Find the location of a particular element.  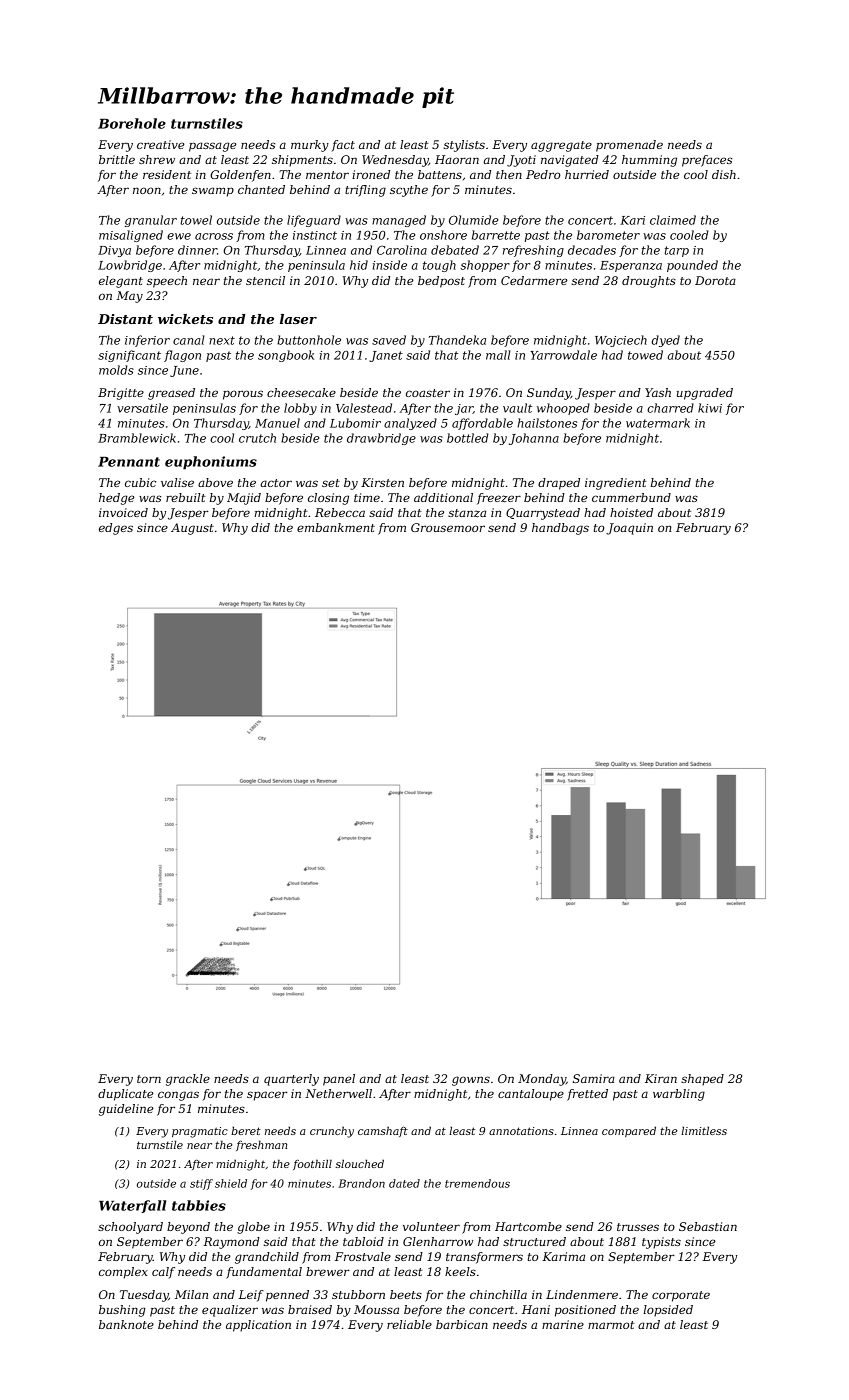

handbags is located at coordinates (560, 529).
